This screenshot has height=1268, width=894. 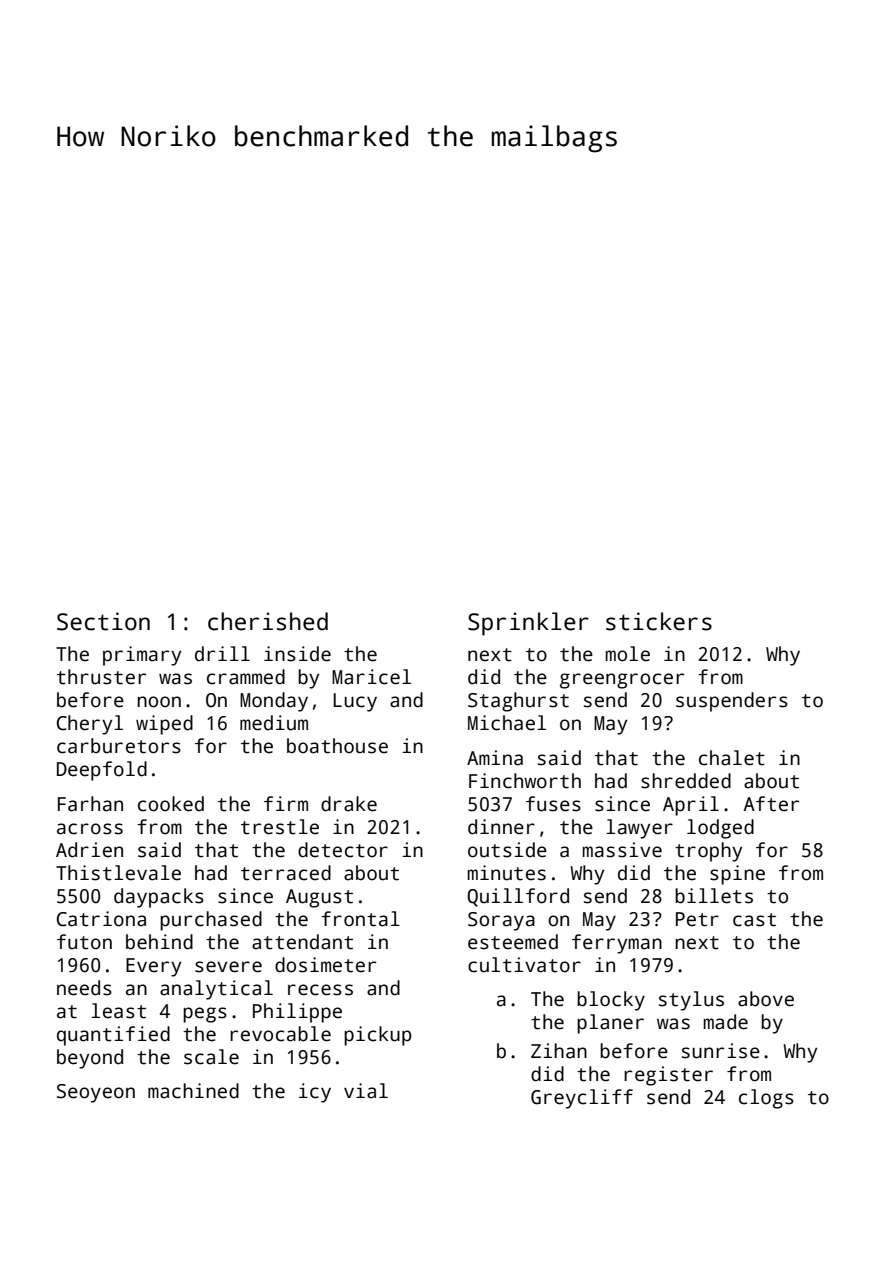 What do you see at coordinates (360, 919) in the screenshot?
I see `frontal` at bounding box center [360, 919].
